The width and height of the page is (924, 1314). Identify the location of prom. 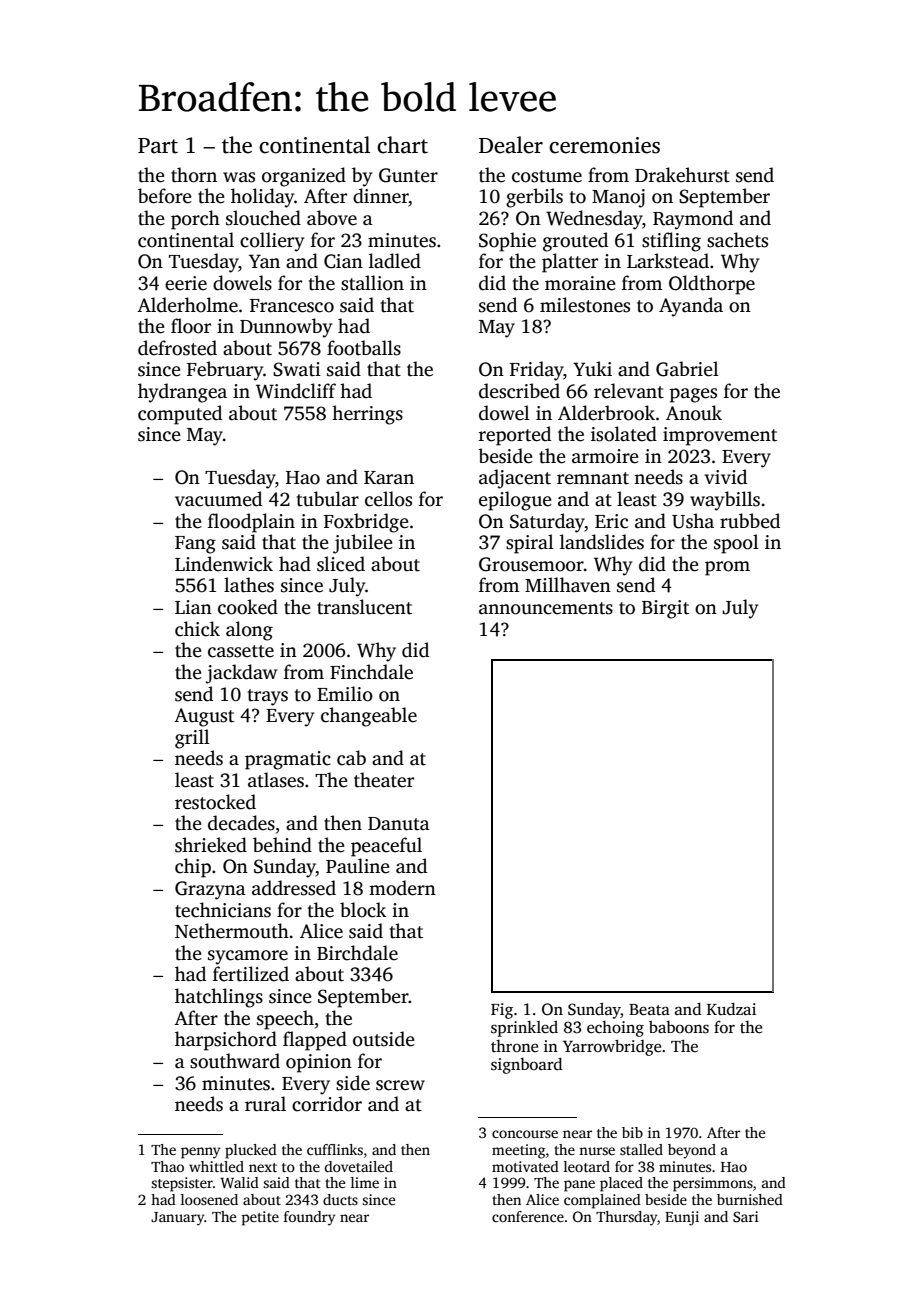
(727, 568).
